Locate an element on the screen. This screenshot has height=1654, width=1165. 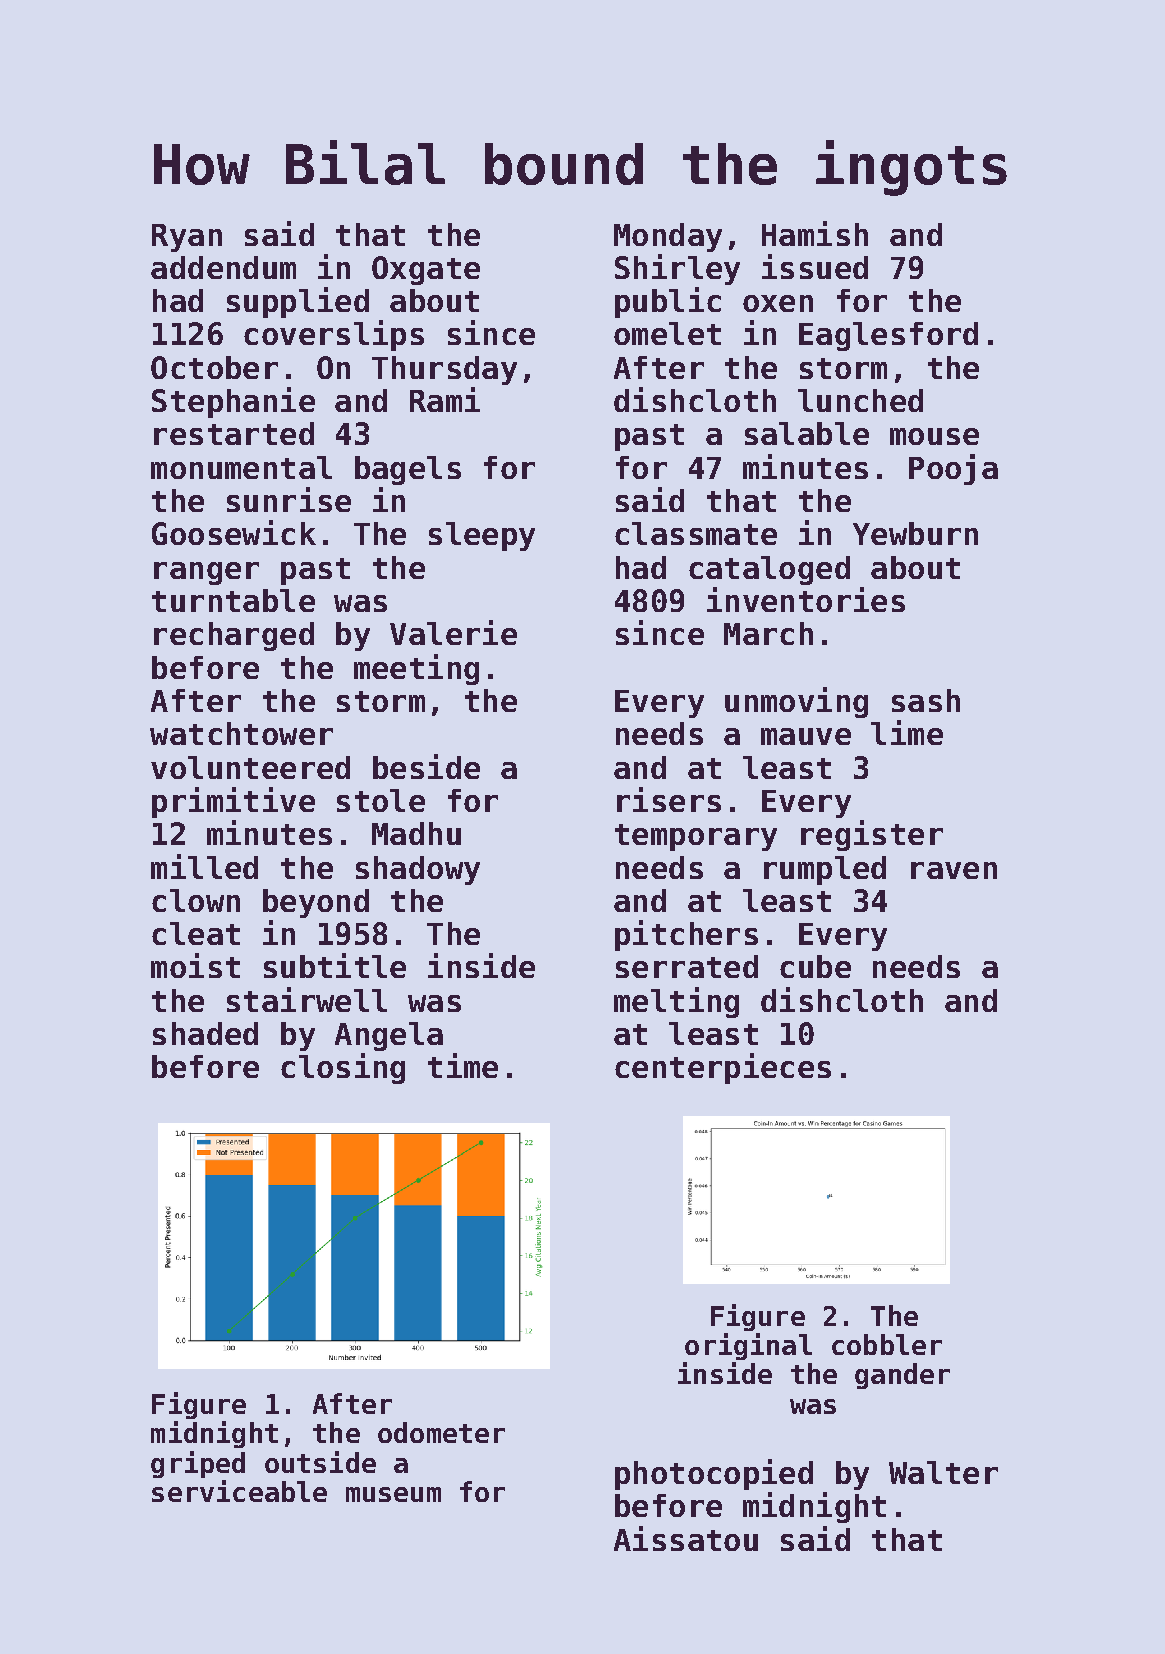
Stephanie is located at coordinates (233, 402).
